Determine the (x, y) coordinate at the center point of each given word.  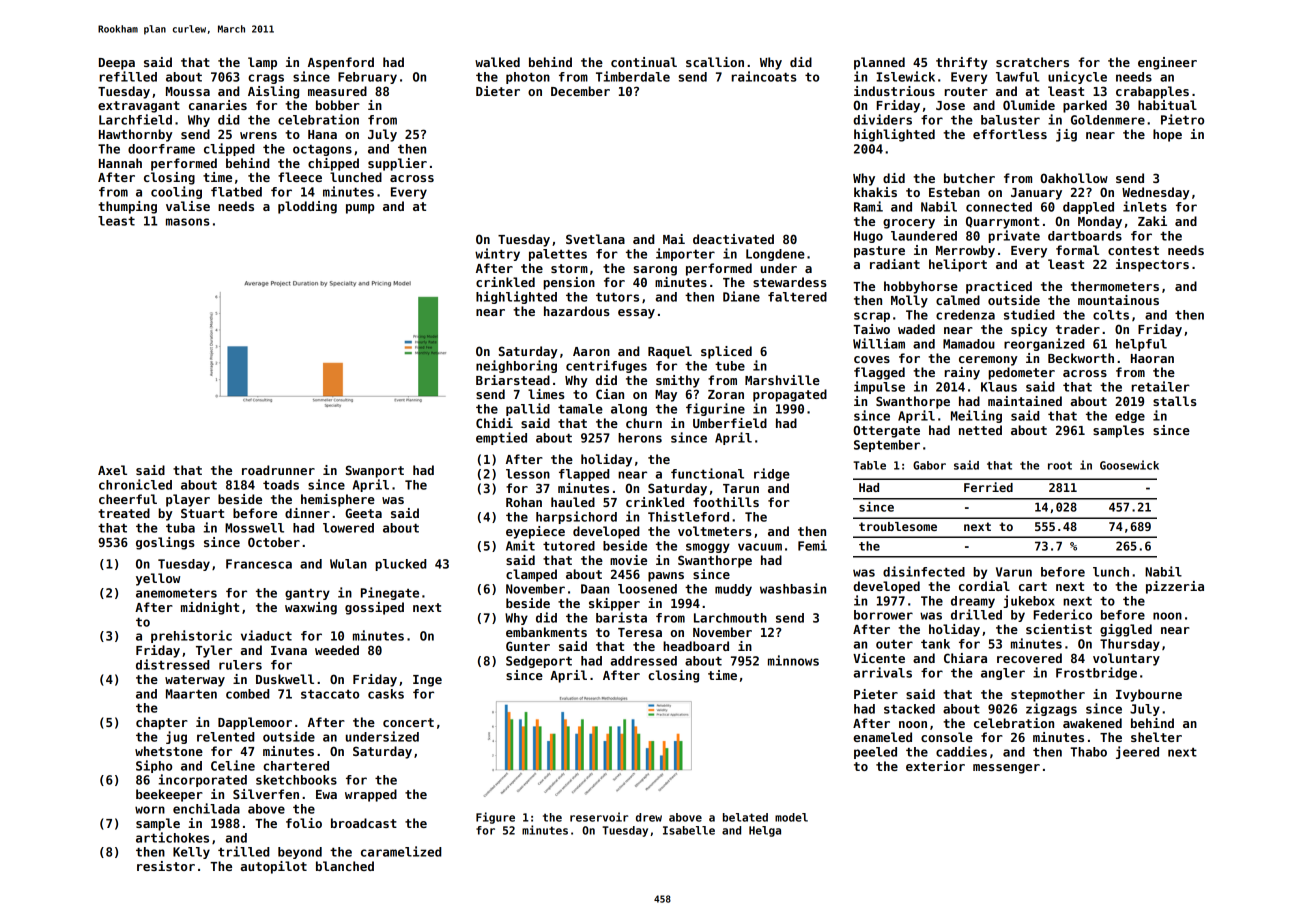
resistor (166, 866)
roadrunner (278, 470)
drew (649, 817)
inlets (1145, 206)
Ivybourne (1149, 695)
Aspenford (341, 63)
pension (569, 283)
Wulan (348, 564)
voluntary (1126, 659)
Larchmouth (730, 618)
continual (644, 62)
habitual (1167, 105)
